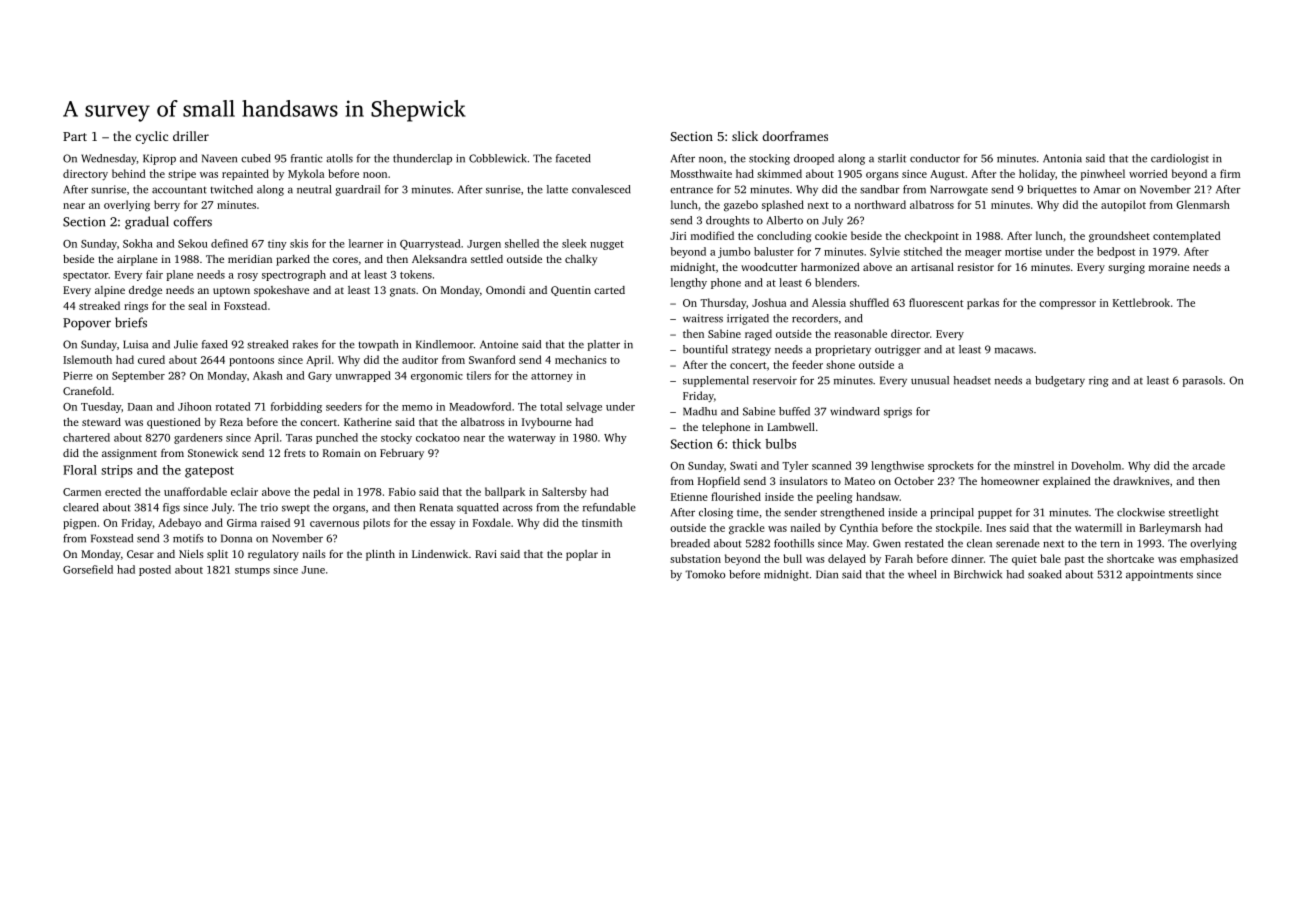  What do you see at coordinates (498, 158) in the screenshot?
I see `Cobblewick` at bounding box center [498, 158].
